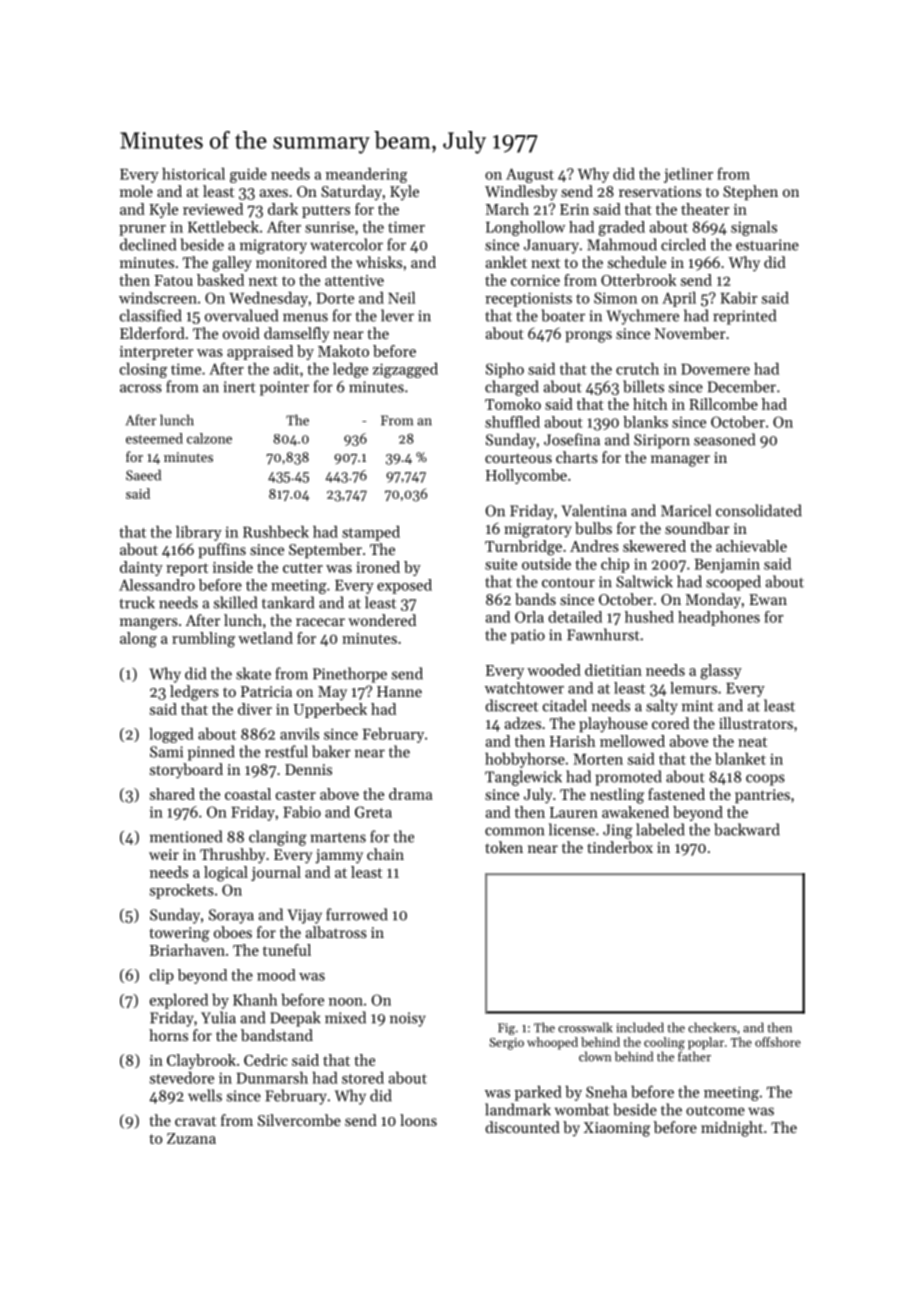 The image size is (924, 1311). I want to click on Hollycombe, so click(526, 476).
